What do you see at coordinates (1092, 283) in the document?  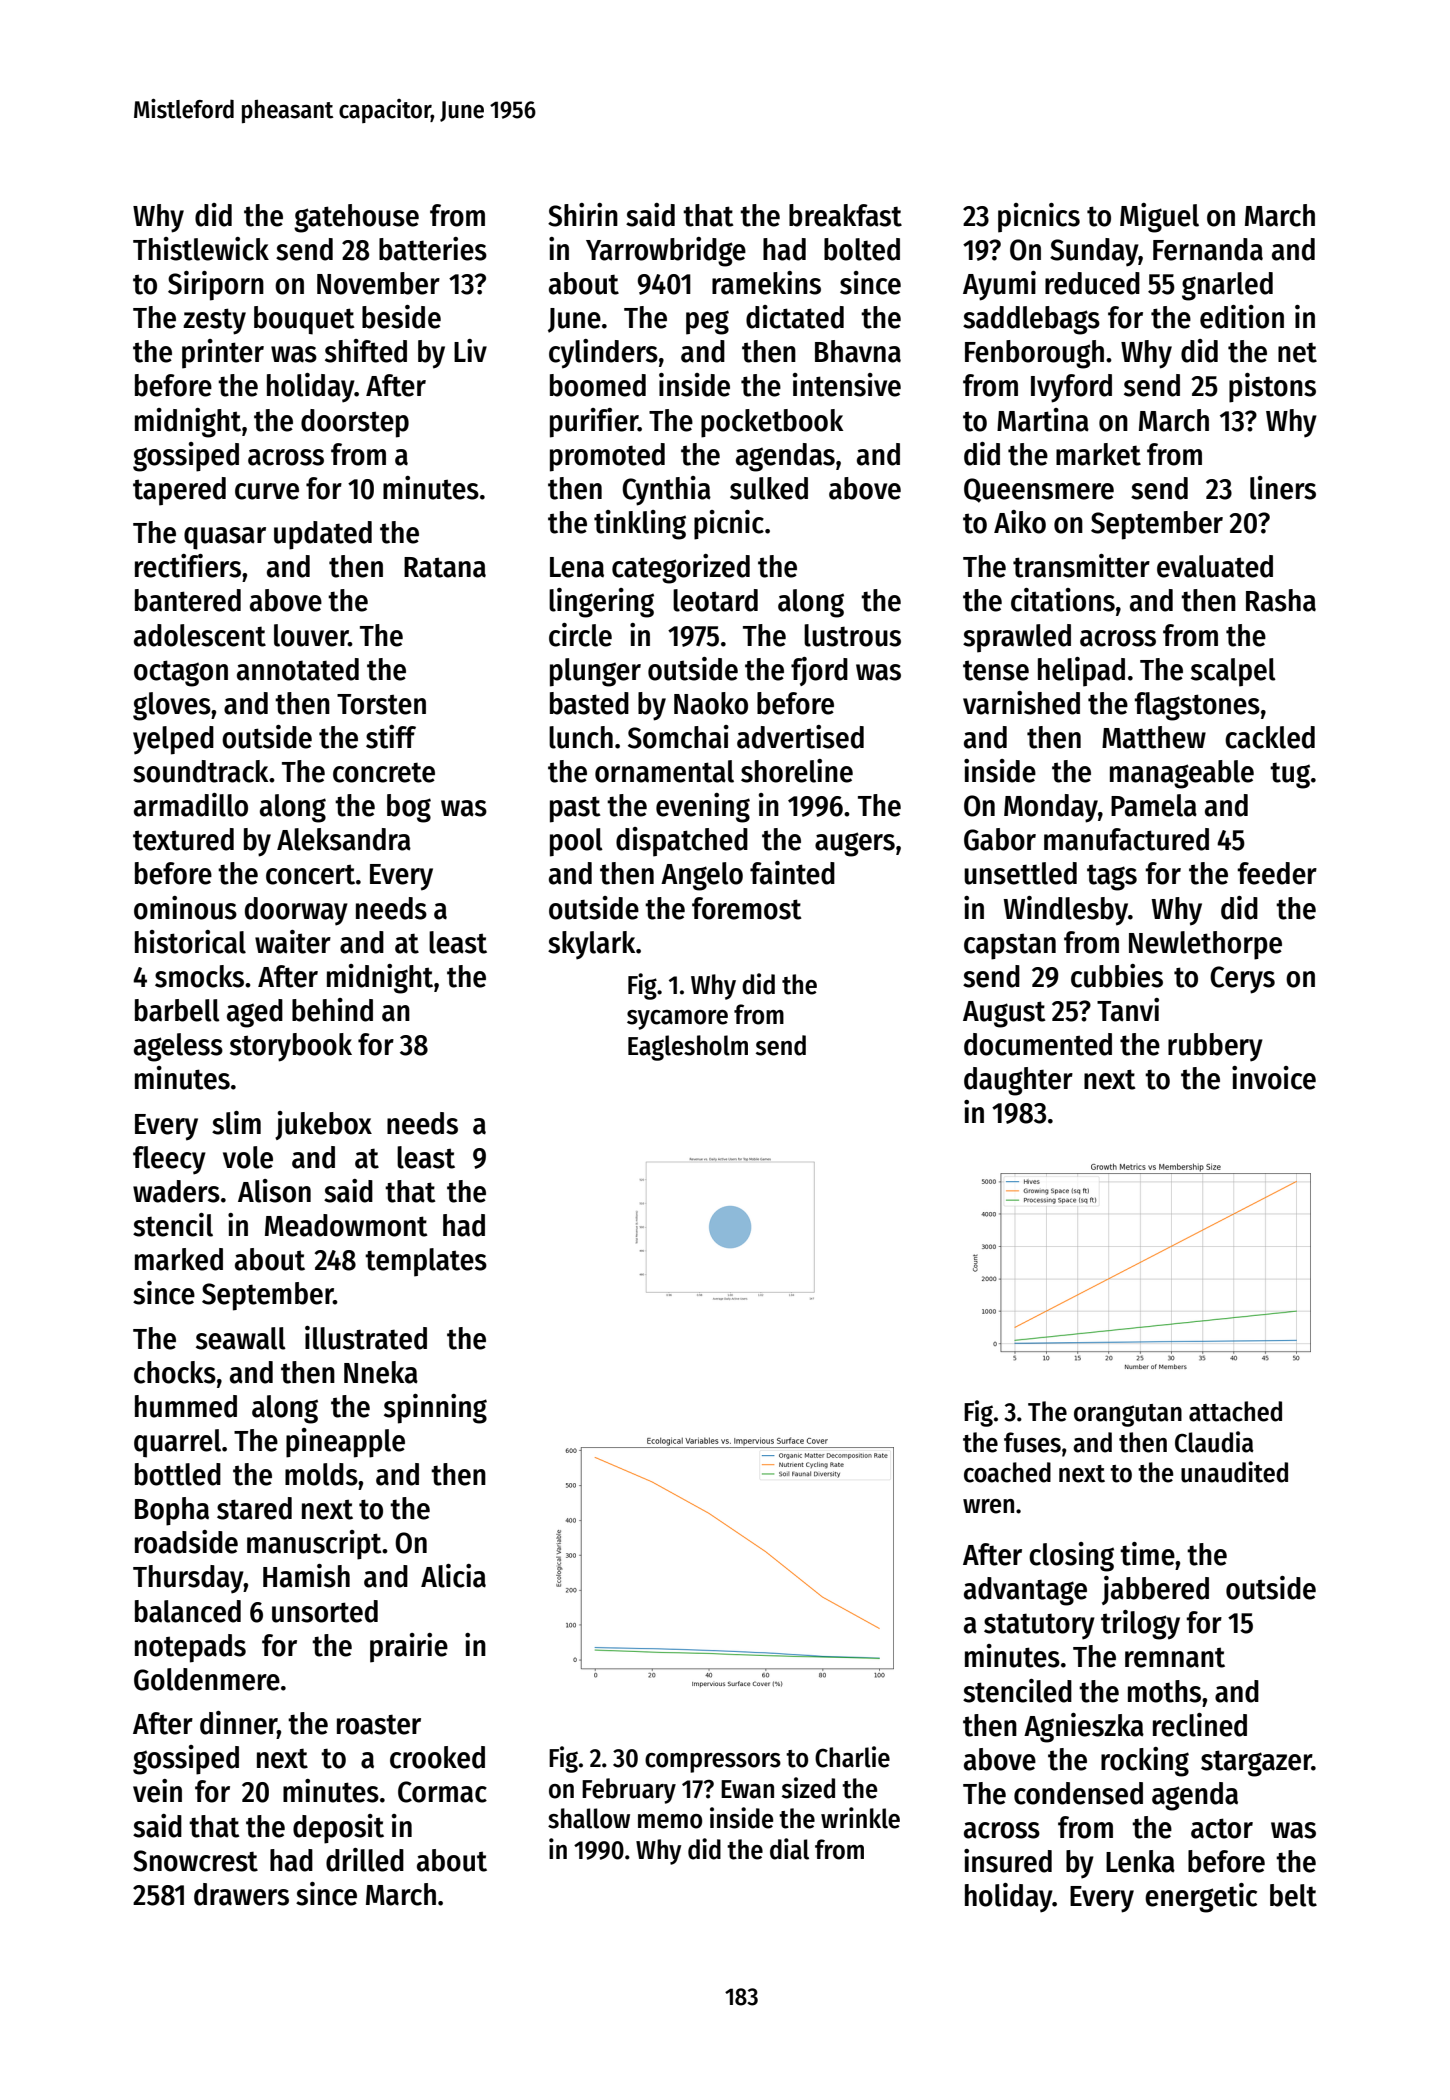 I see `reduced` at bounding box center [1092, 283].
